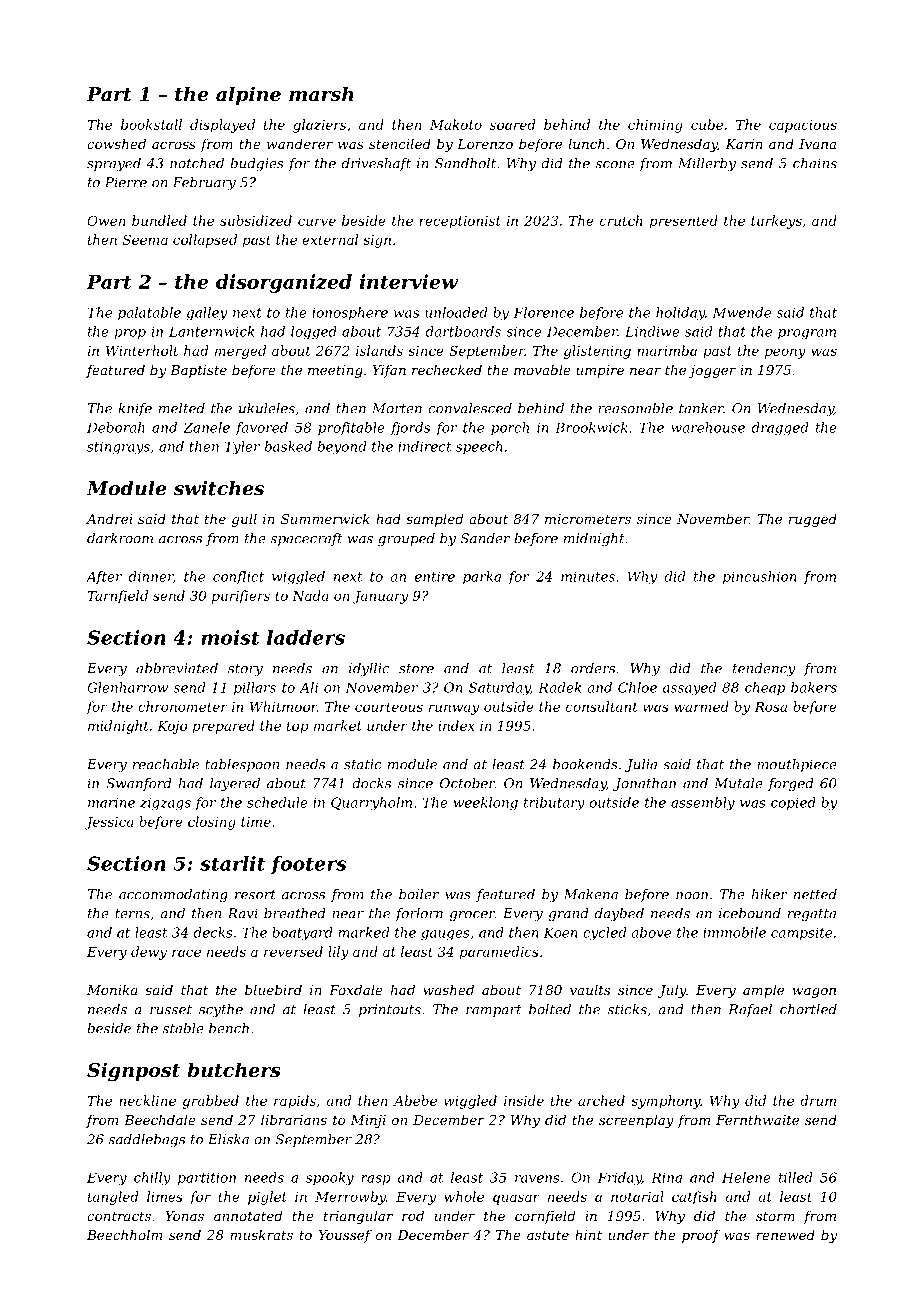  What do you see at coordinates (651, 932) in the document?
I see `above` at bounding box center [651, 932].
